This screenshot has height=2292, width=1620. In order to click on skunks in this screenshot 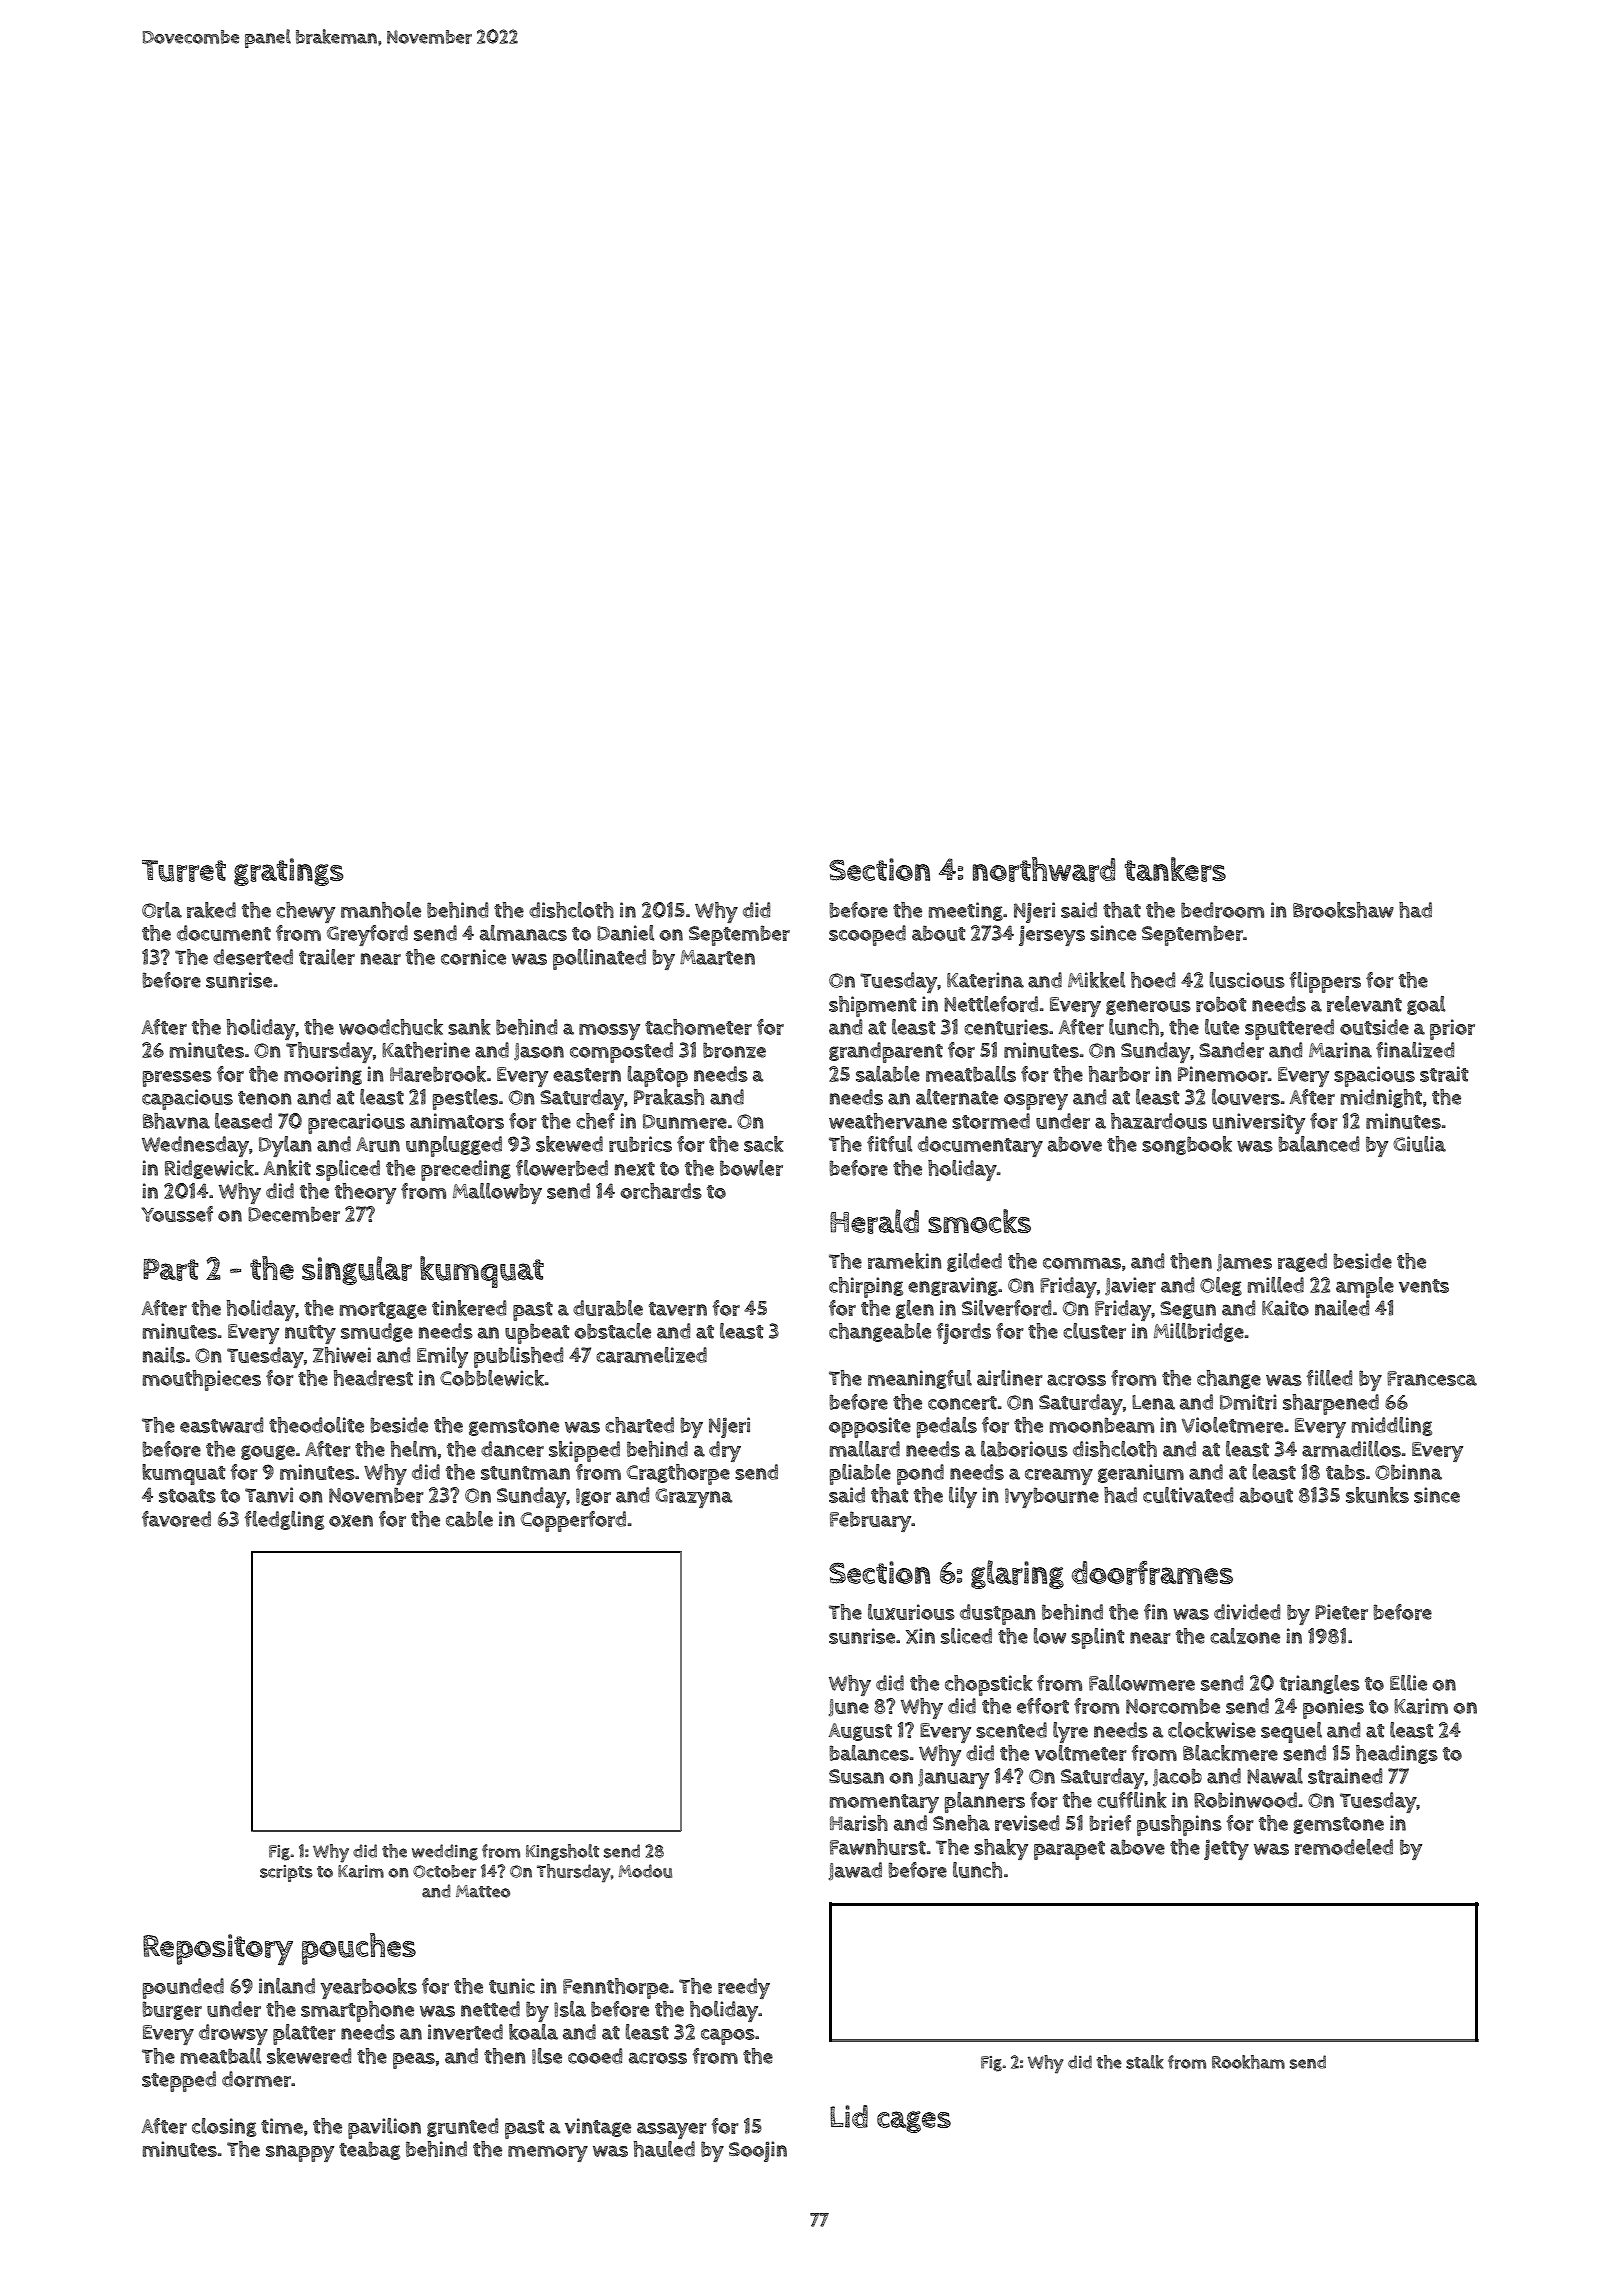, I will do `click(1377, 1495)`.
